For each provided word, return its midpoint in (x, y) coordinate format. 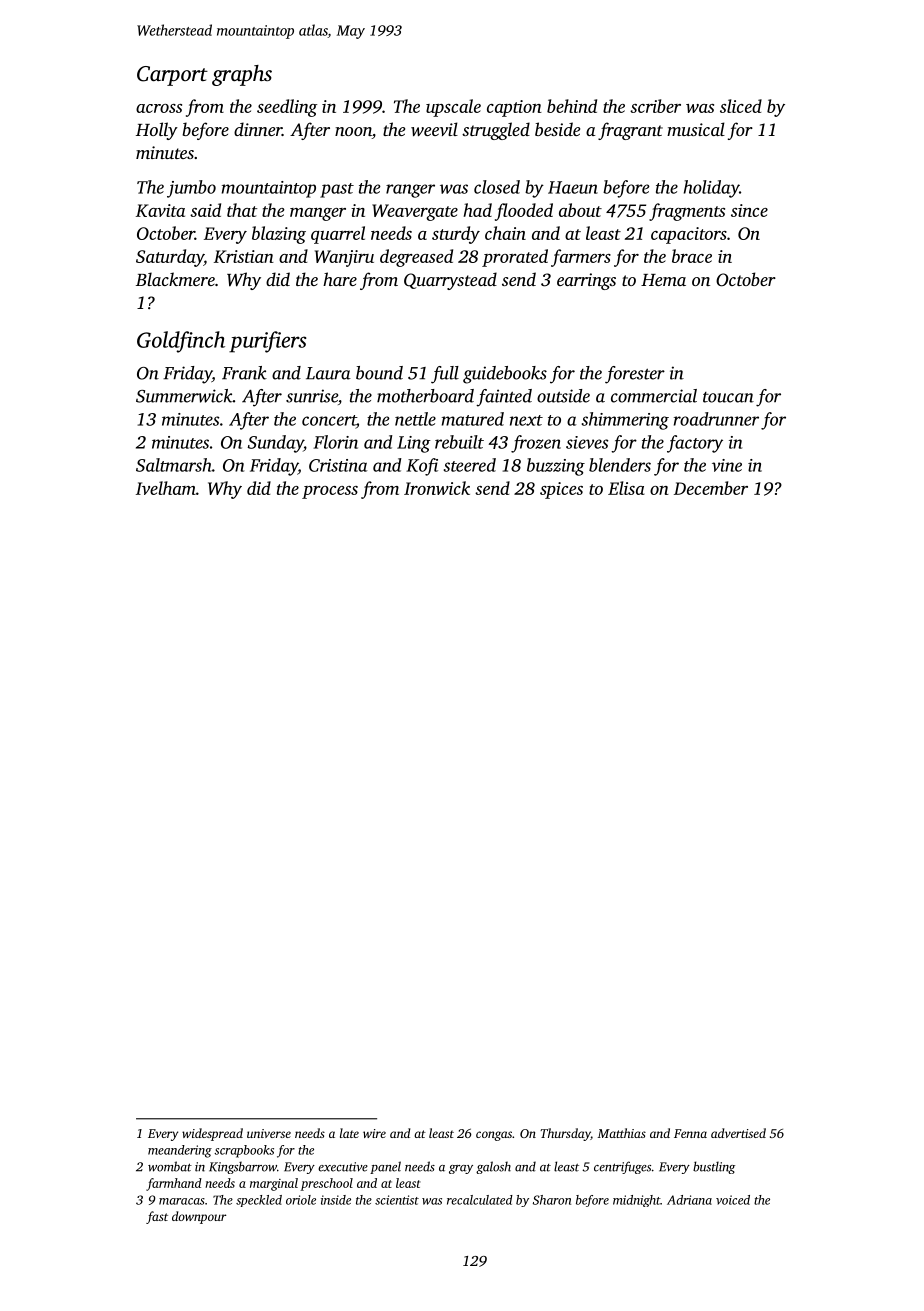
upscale (453, 108)
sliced (741, 106)
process (330, 492)
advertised (738, 1133)
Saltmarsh (174, 465)
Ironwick (437, 488)
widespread (212, 1134)
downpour (199, 1217)
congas (494, 1136)
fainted (504, 398)
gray (461, 1169)
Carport (172, 76)
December (711, 488)
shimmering (625, 421)
